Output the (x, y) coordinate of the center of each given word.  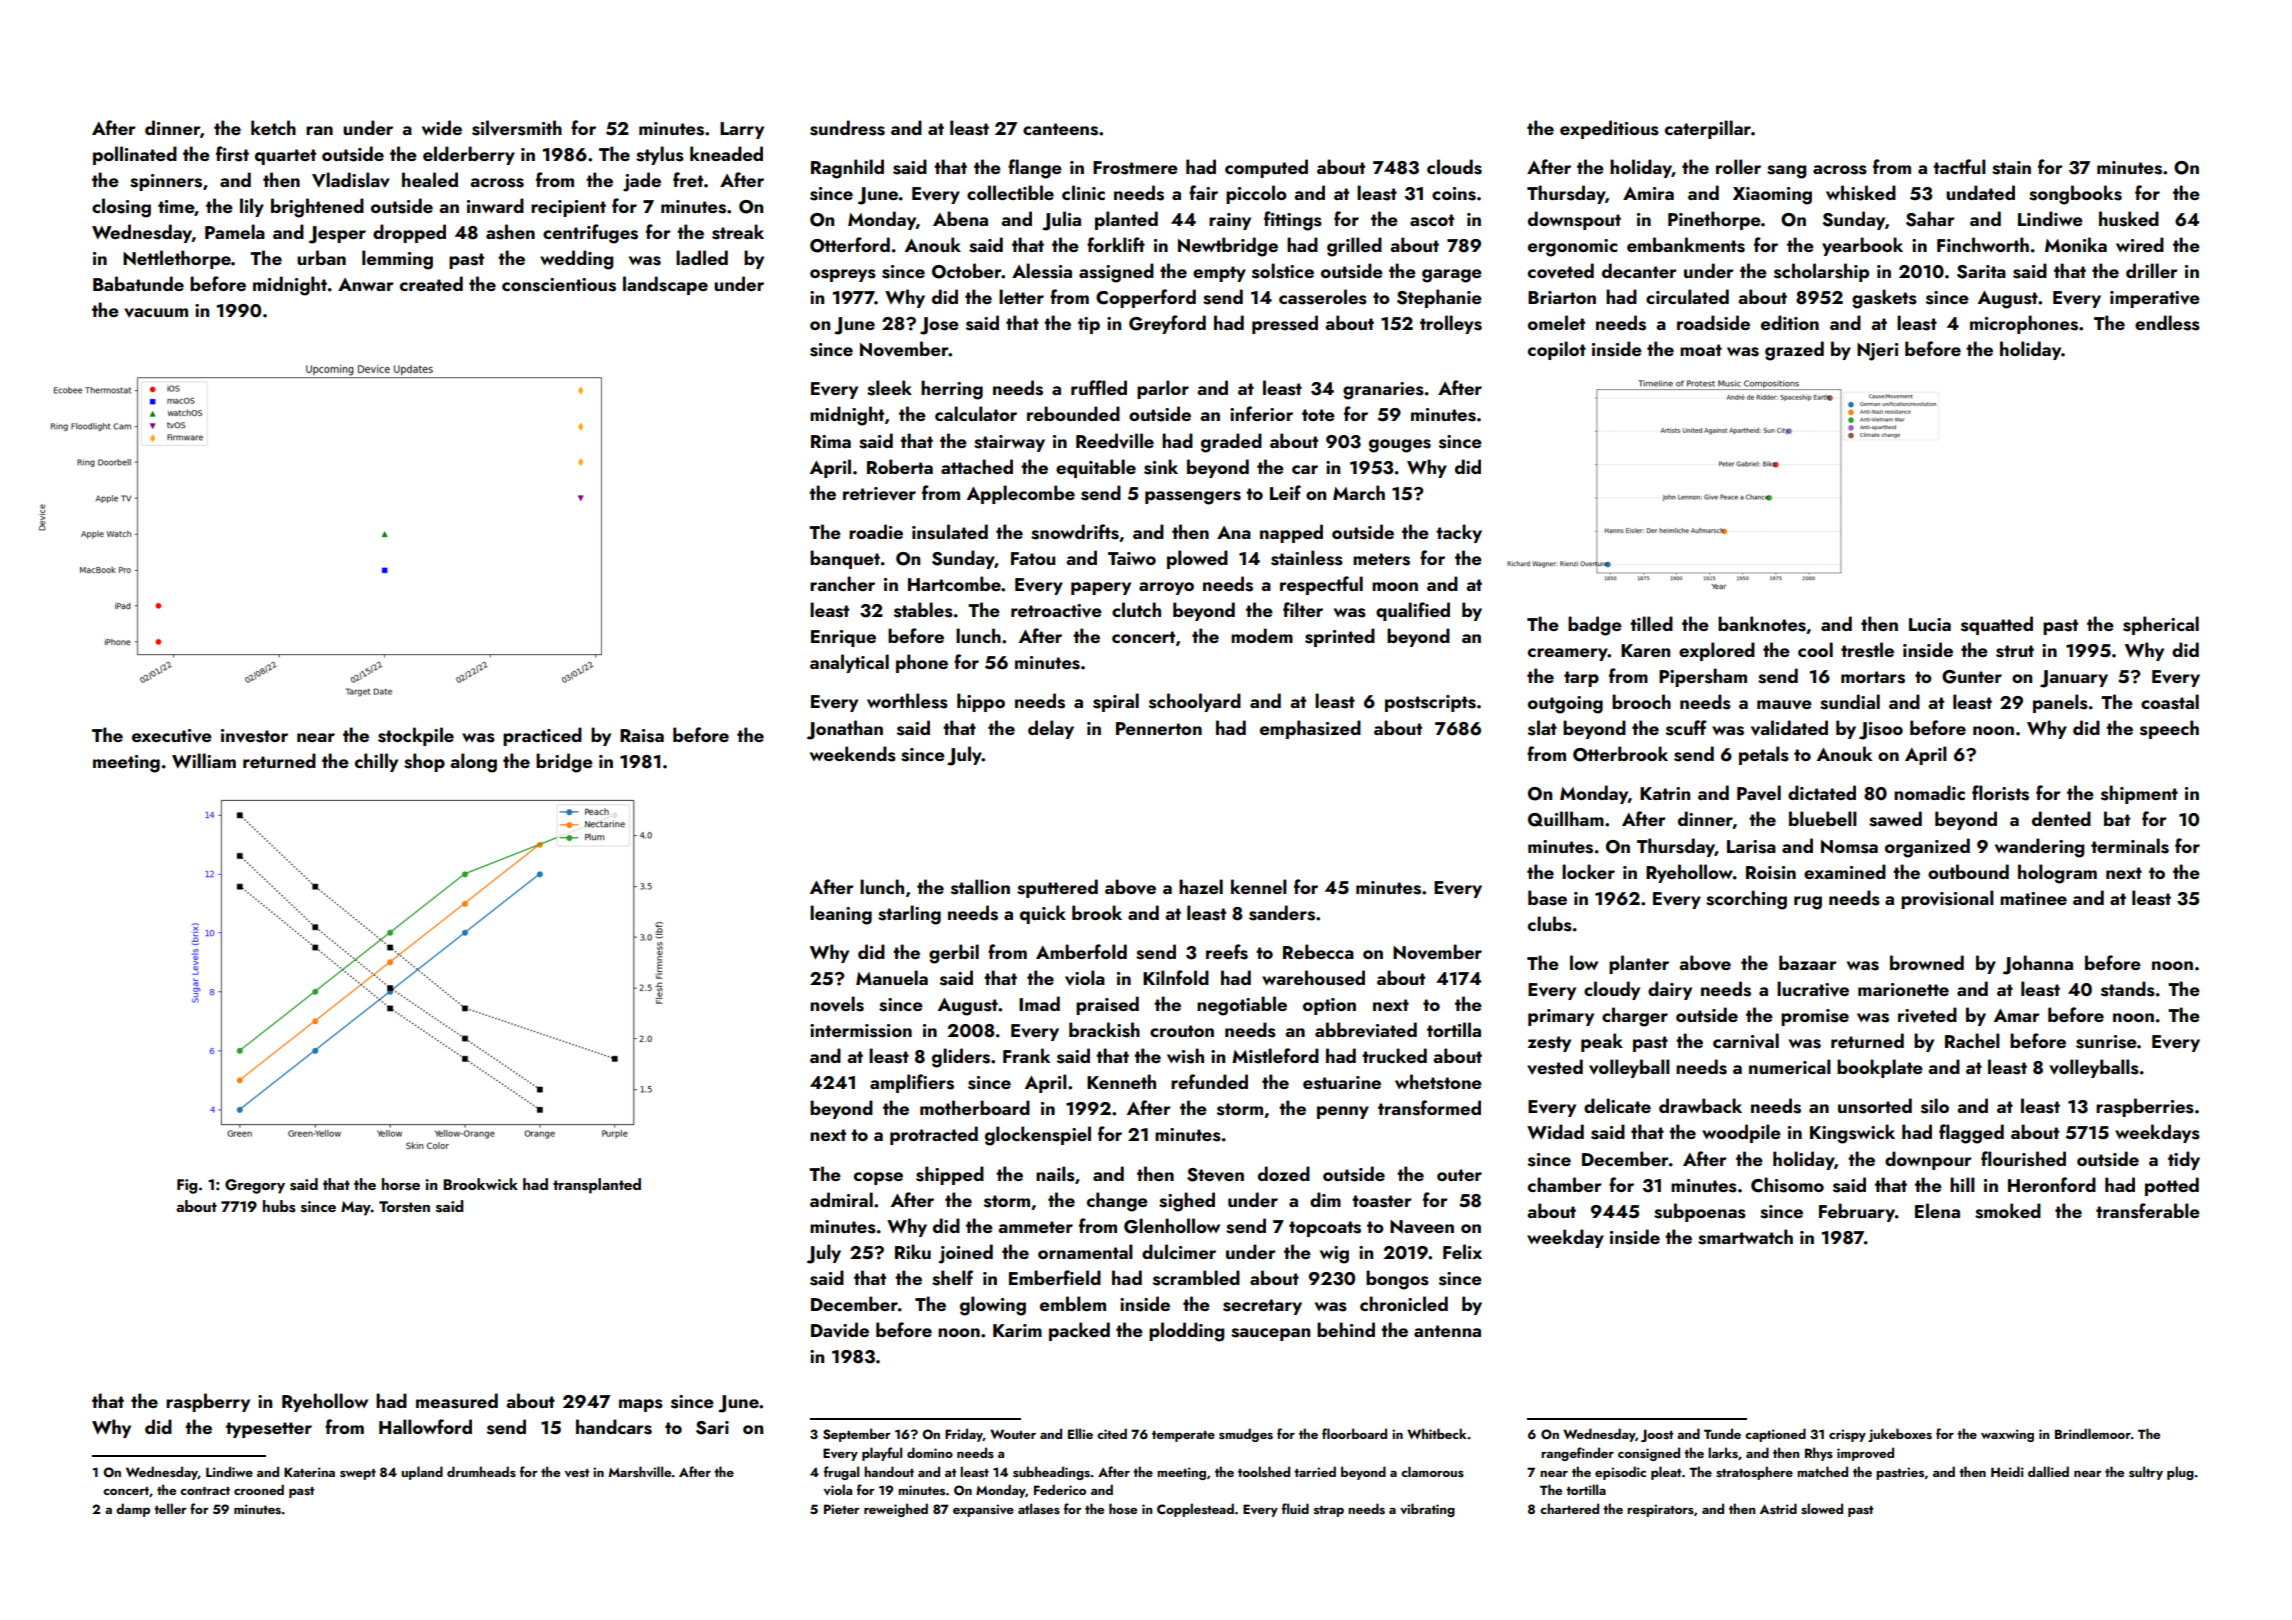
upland (422, 1473)
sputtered (1057, 888)
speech (2169, 729)
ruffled (1099, 387)
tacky (1459, 533)
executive (172, 736)
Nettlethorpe (177, 259)
